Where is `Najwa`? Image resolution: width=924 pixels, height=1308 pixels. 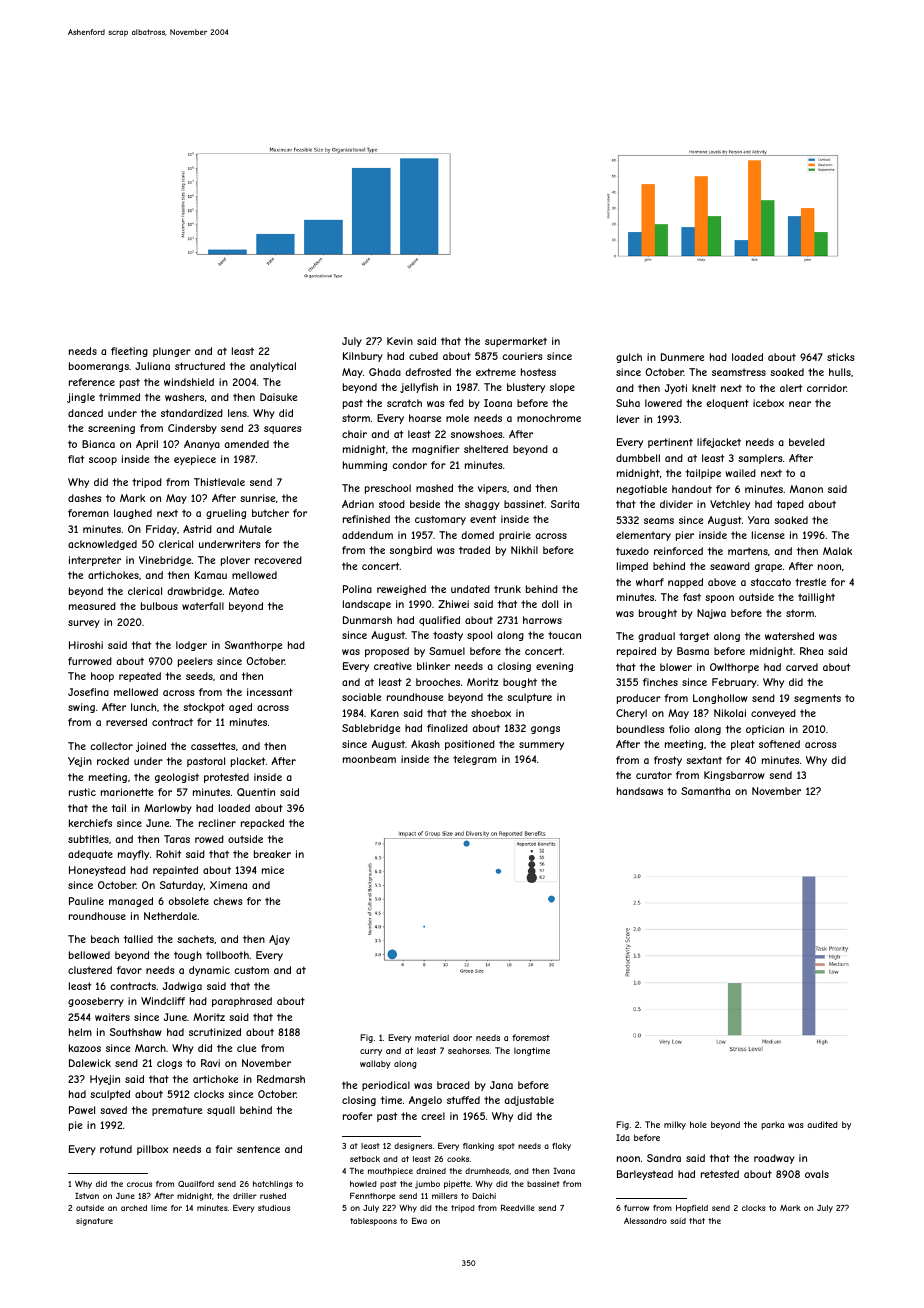
Najwa is located at coordinates (711, 614).
